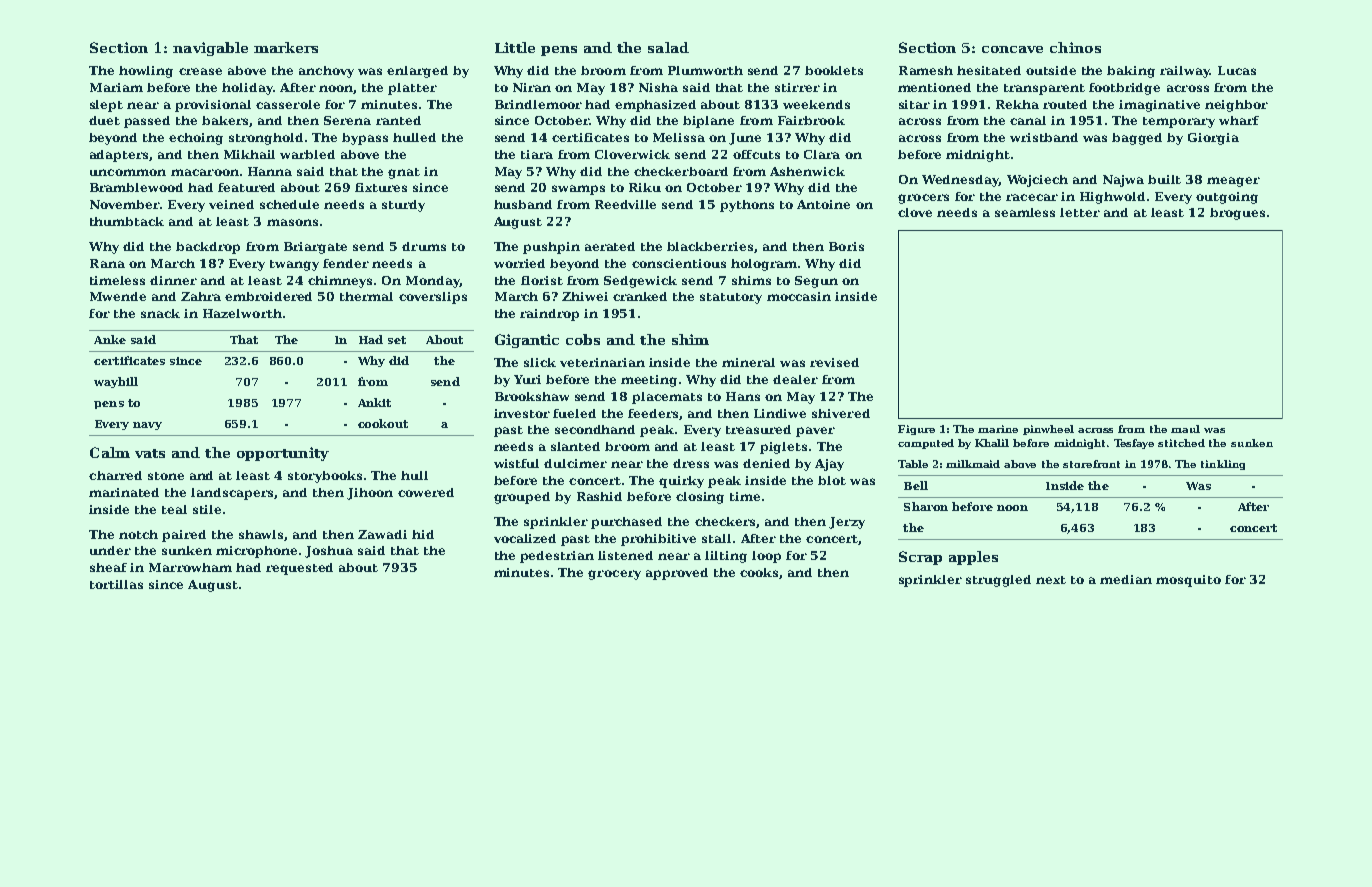 The width and height of the document is (1372, 887). What do you see at coordinates (104, 120) in the document?
I see `duet` at bounding box center [104, 120].
